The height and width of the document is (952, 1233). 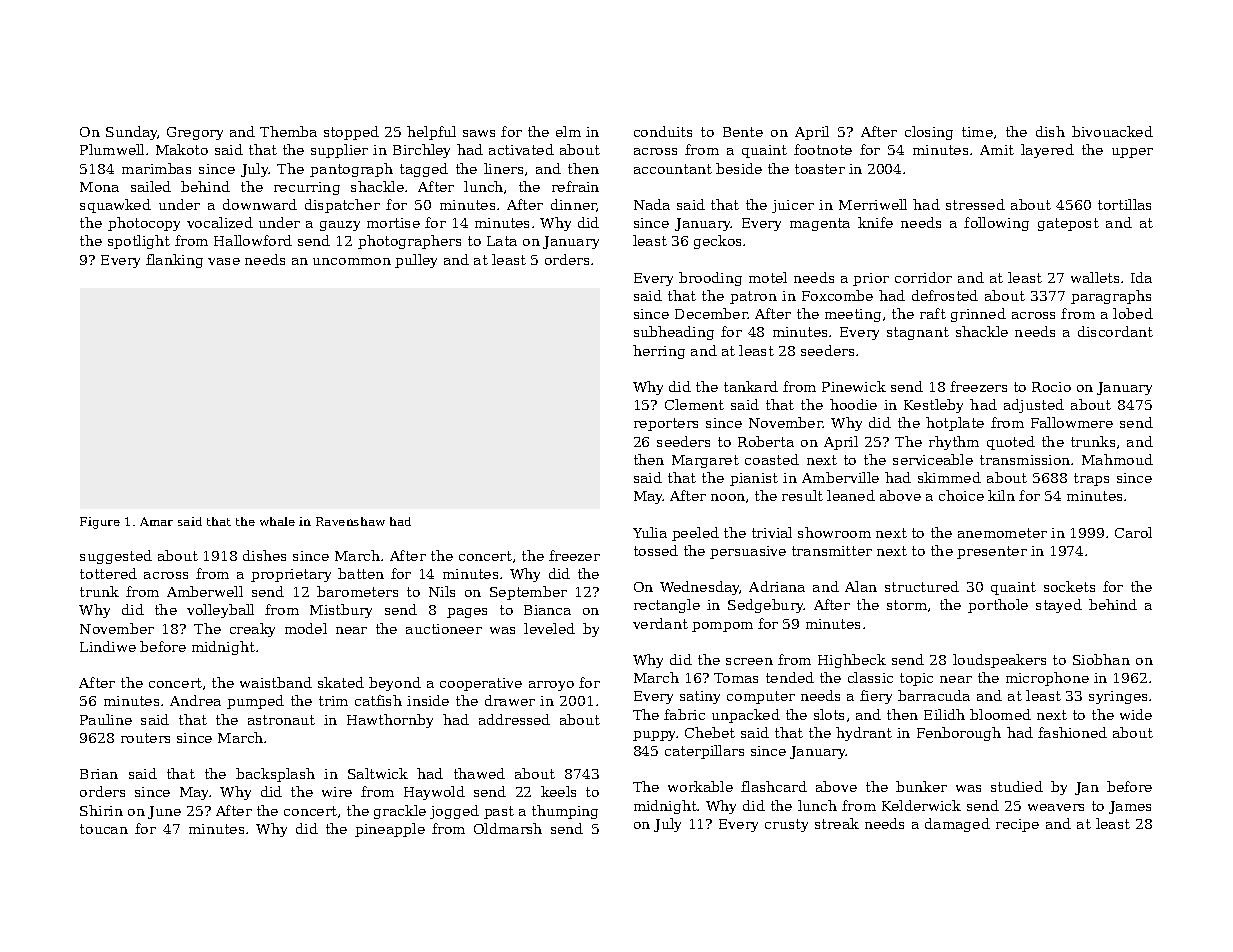 I want to click on time, so click(x=977, y=132).
